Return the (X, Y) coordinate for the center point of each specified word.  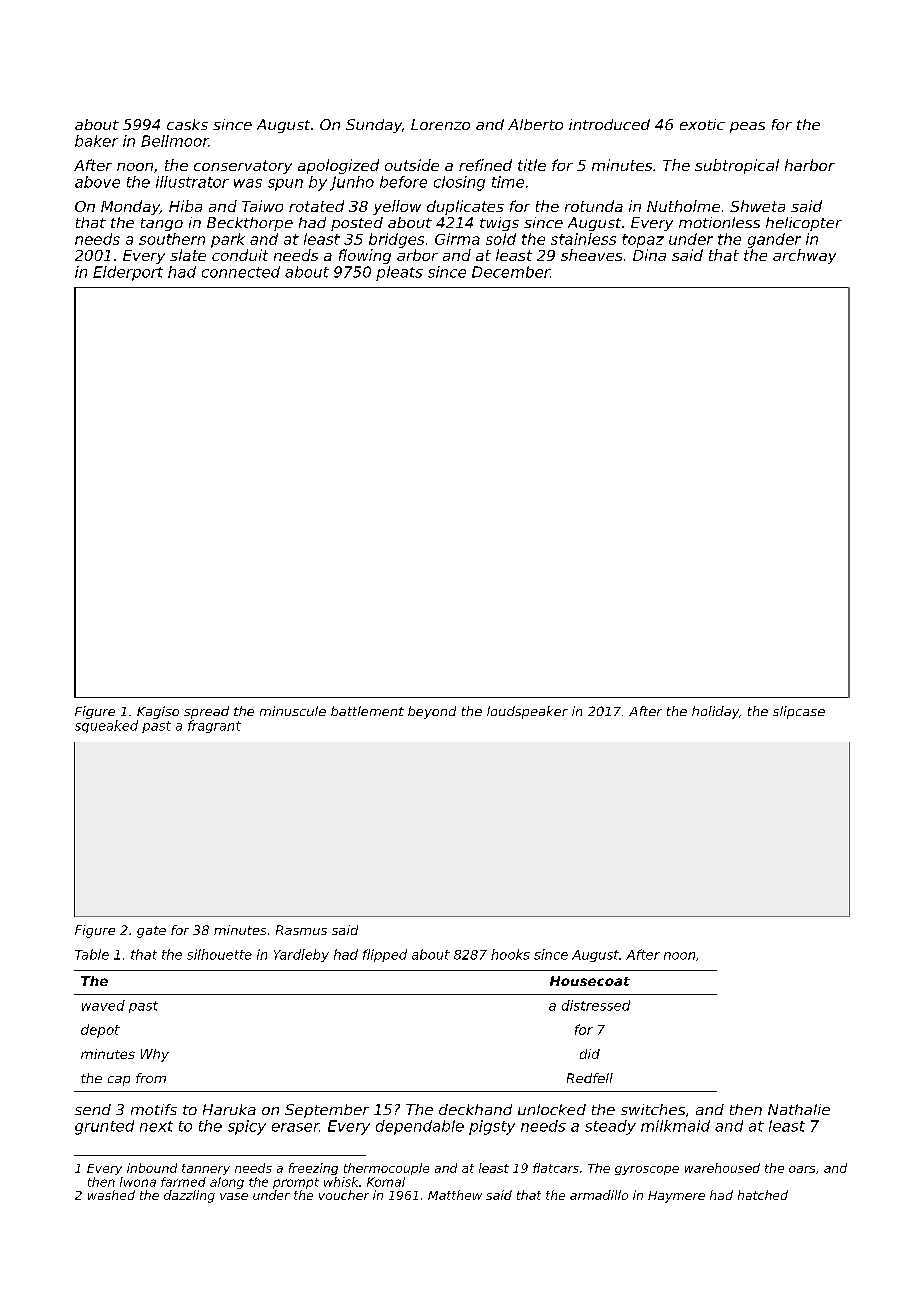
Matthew (455, 1195)
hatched (763, 1195)
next (156, 1126)
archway (804, 256)
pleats (399, 273)
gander (774, 240)
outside (412, 165)
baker (96, 141)
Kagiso (158, 712)
